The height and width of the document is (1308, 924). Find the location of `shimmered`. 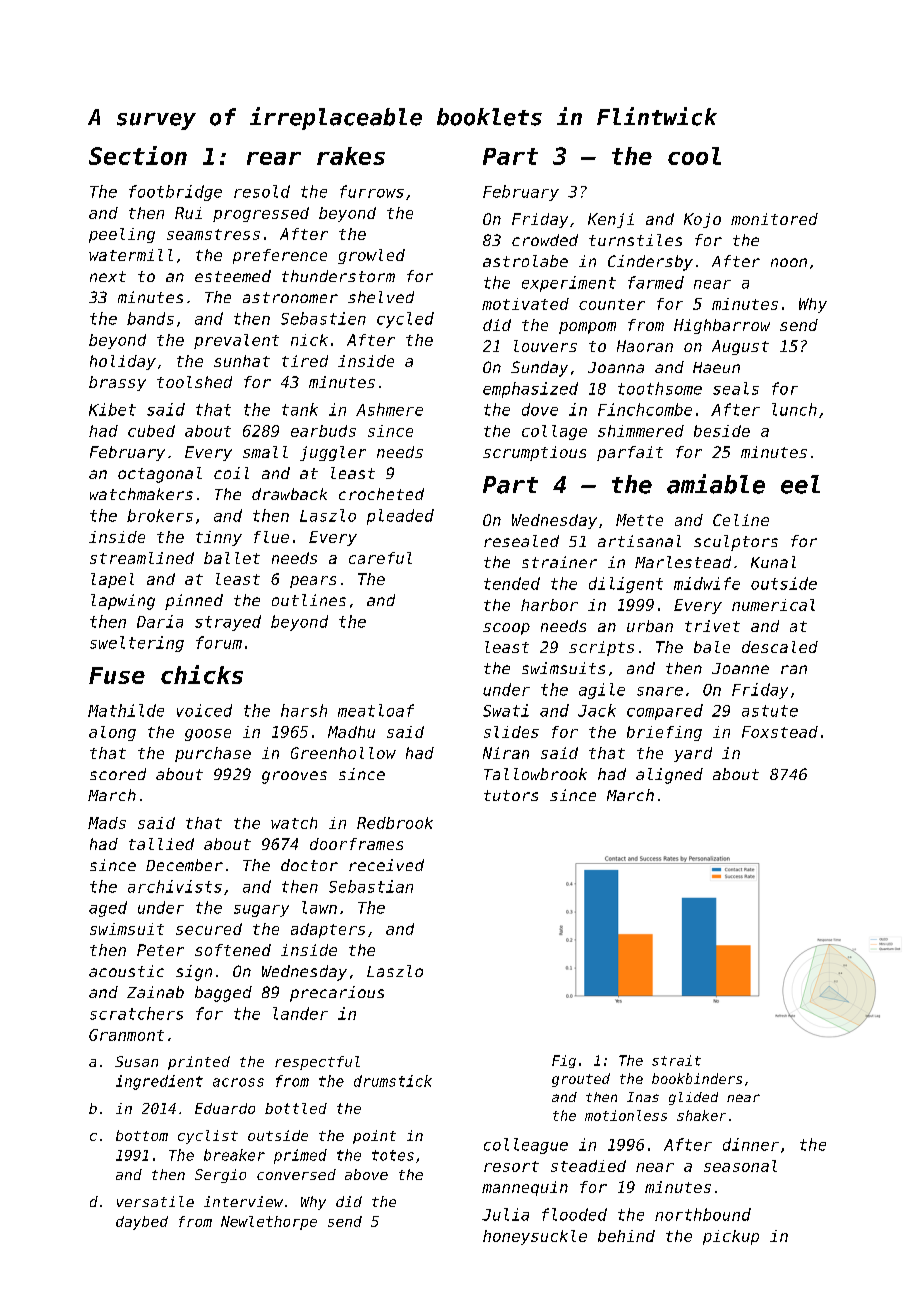

shimmered is located at coordinates (641, 431).
